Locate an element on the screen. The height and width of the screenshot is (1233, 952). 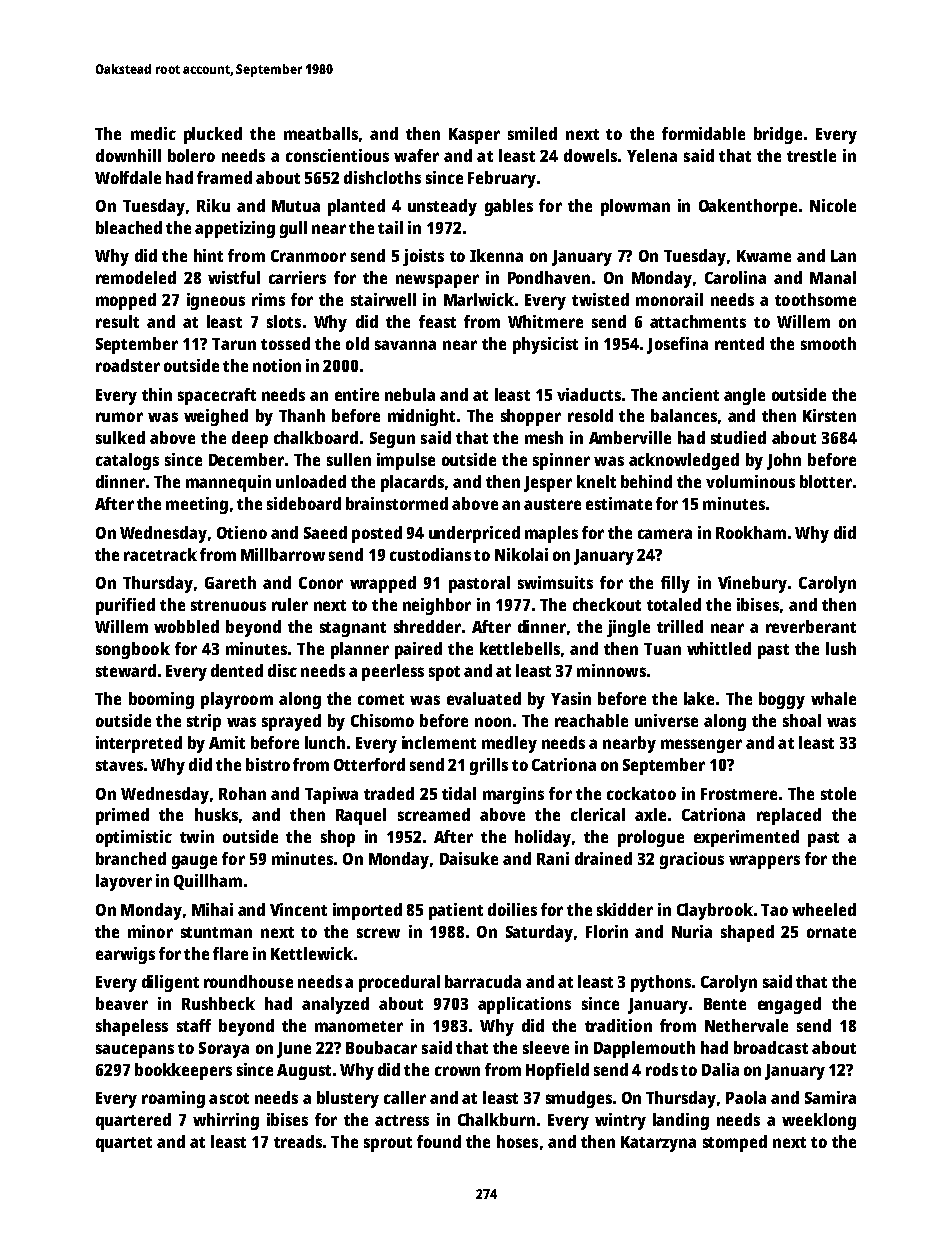
kettlebells is located at coordinates (520, 648).
